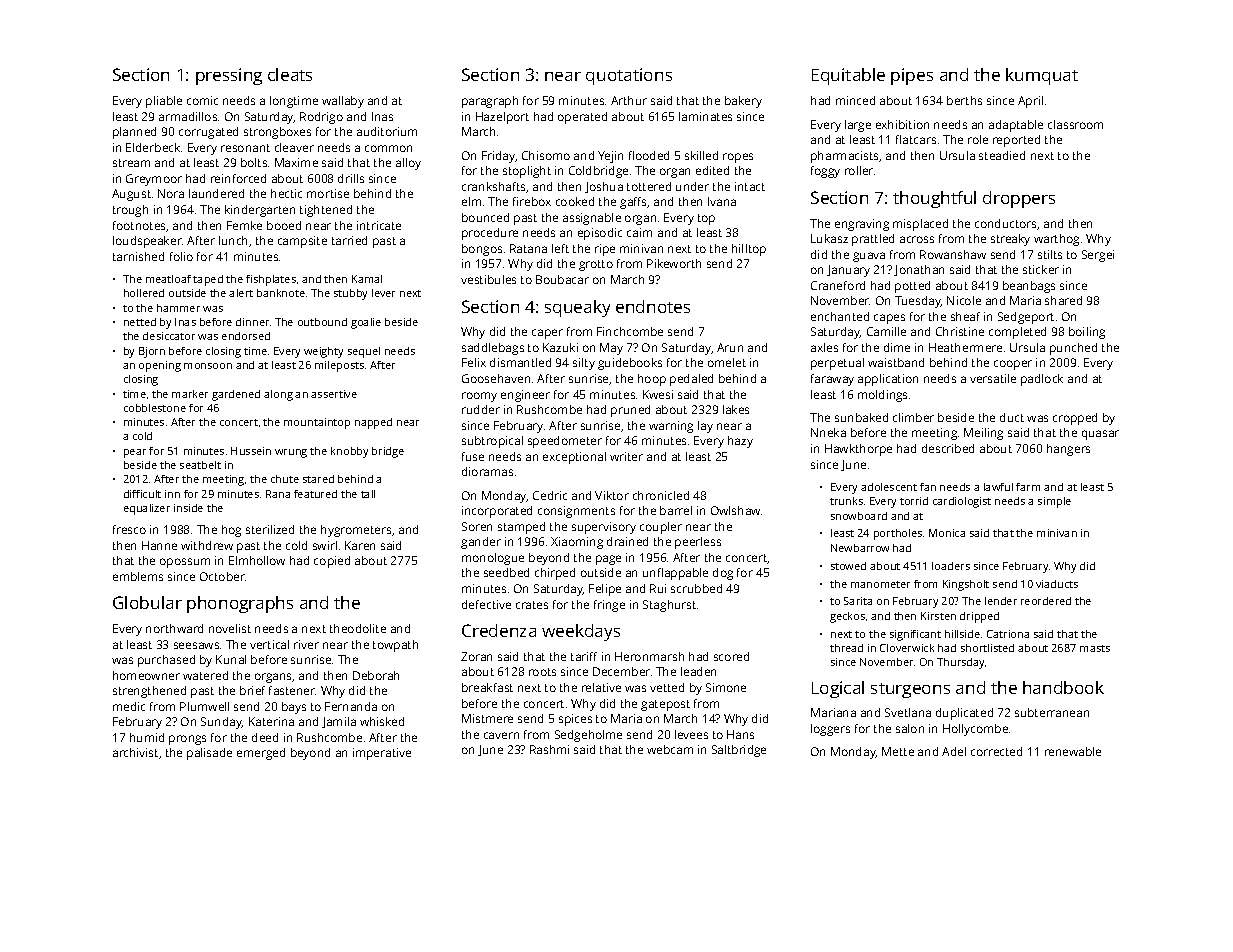  What do you see at coordinates (155, 408) in the image?
I see `cobblestone` at bounding box center [155, 408].
